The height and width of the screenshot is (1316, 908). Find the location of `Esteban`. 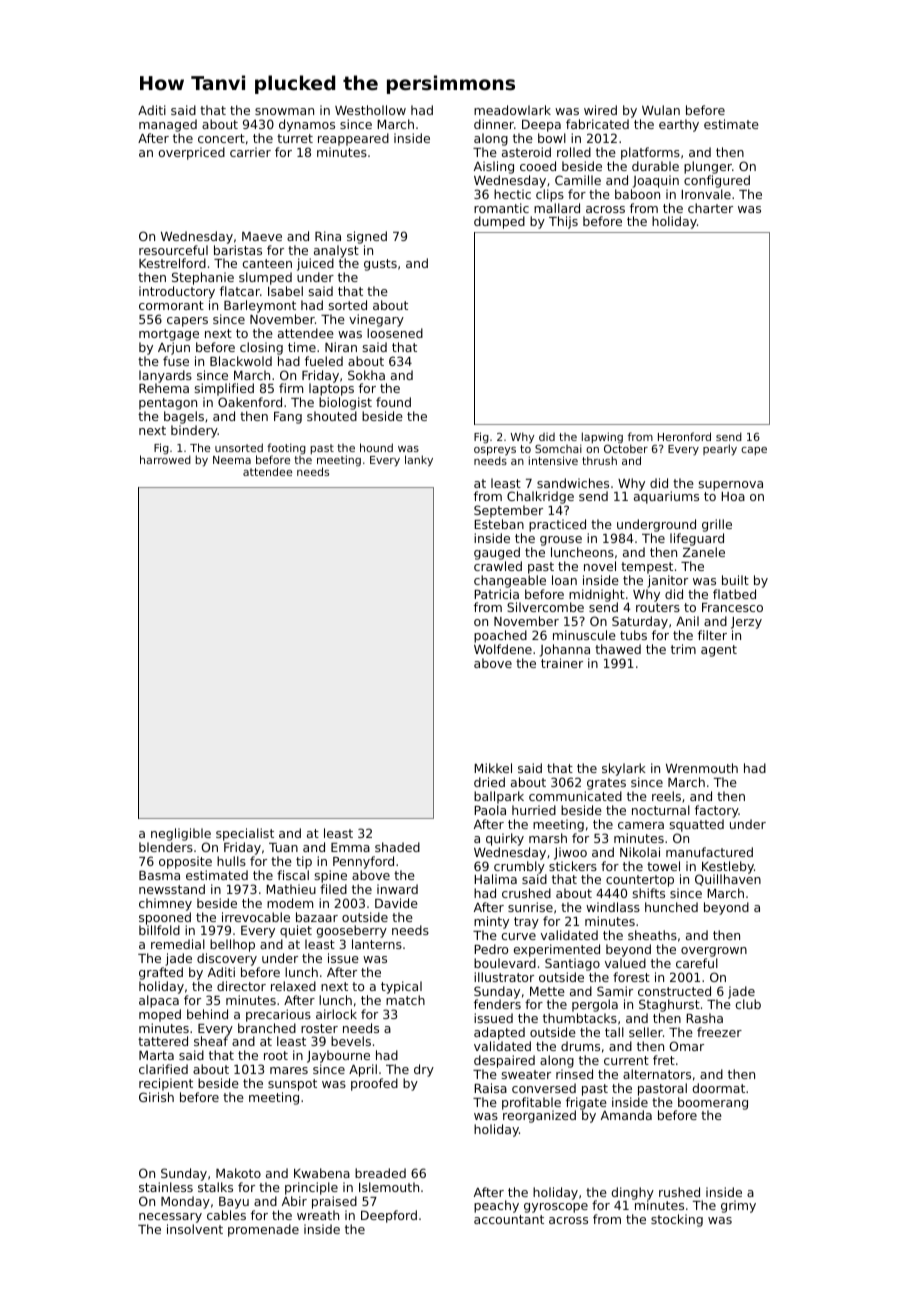

Esteban is located at coordinates (499, 524).
